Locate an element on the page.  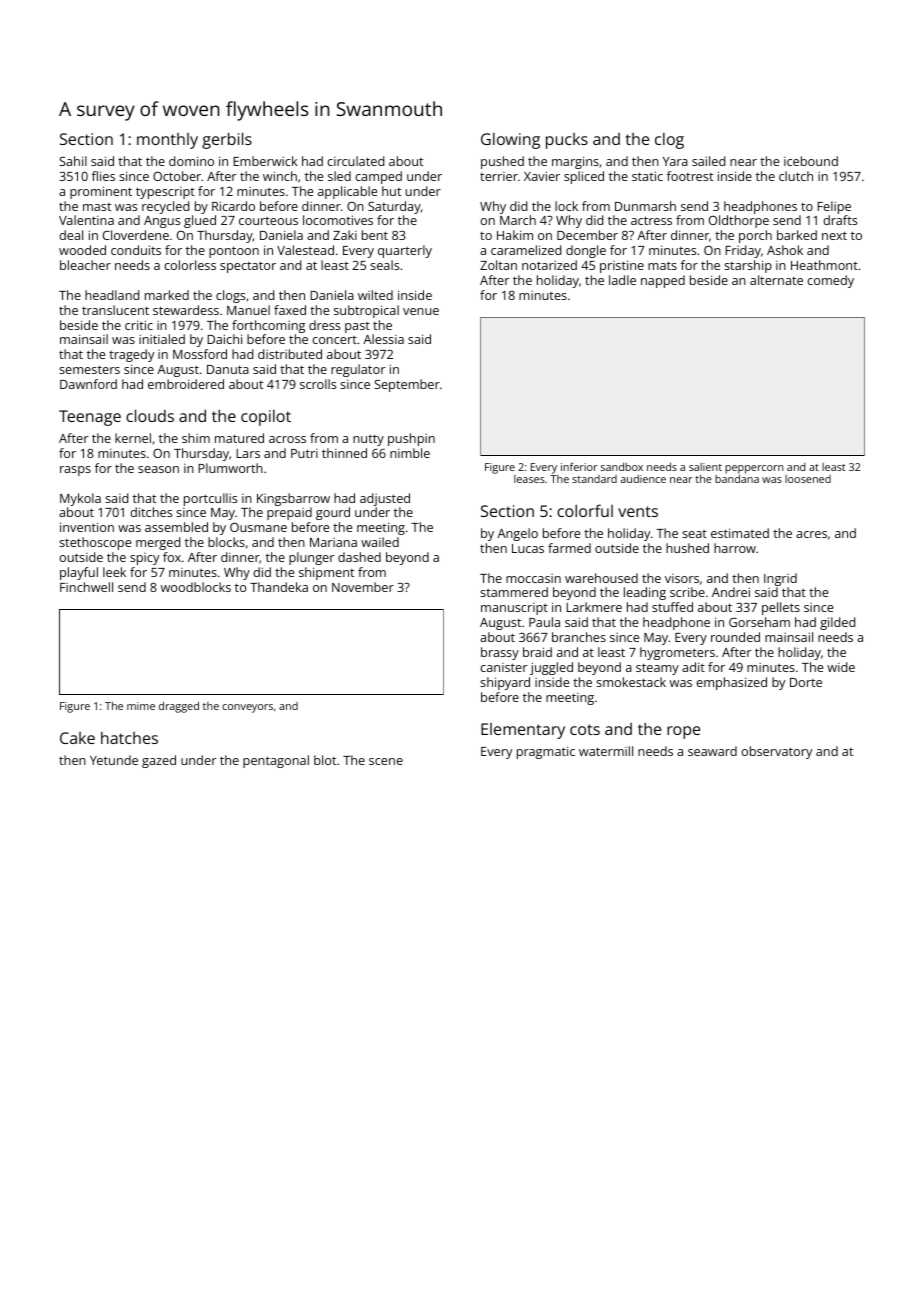
applicable is located at coordinates (347, 192).
